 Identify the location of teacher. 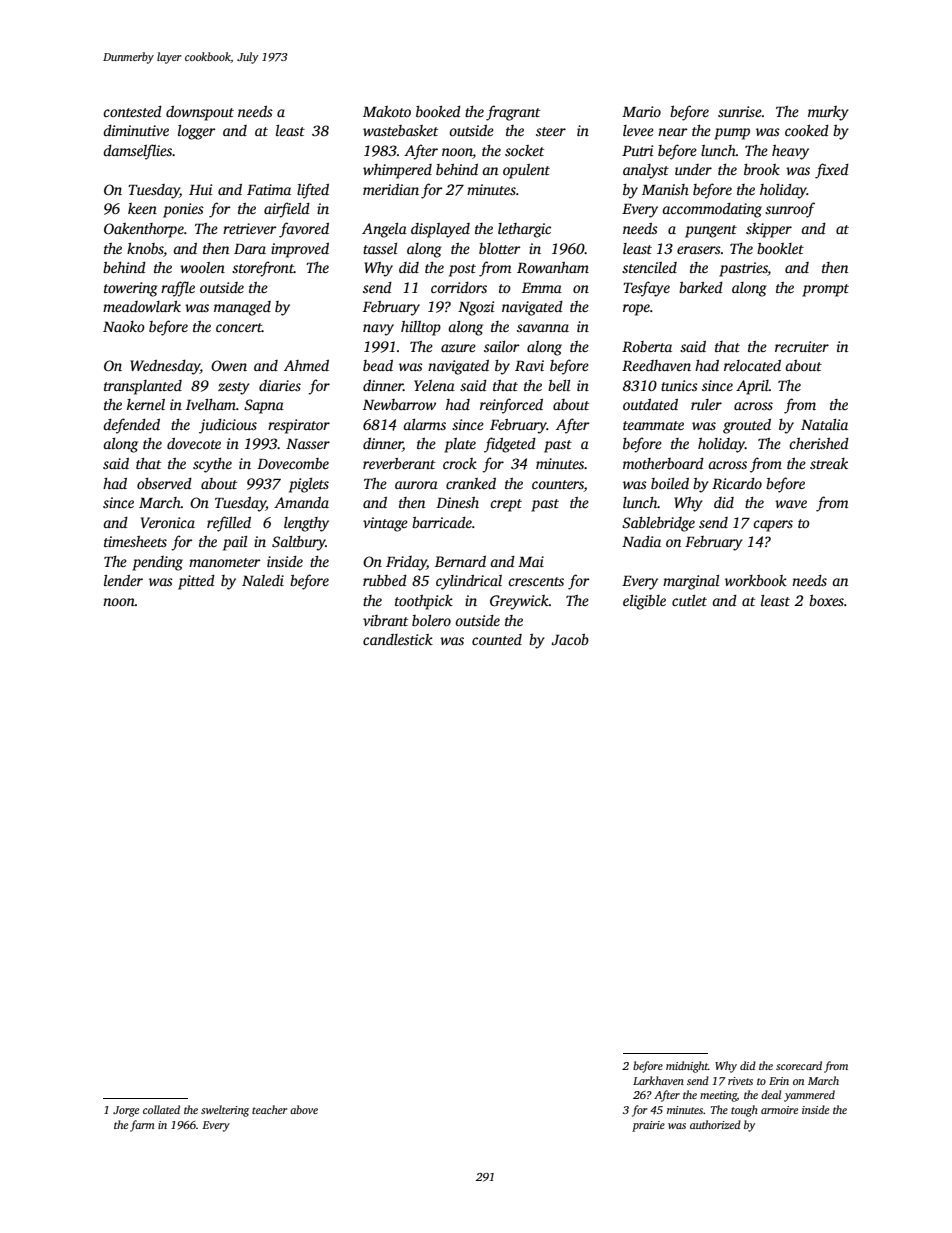
(269, 1109).
